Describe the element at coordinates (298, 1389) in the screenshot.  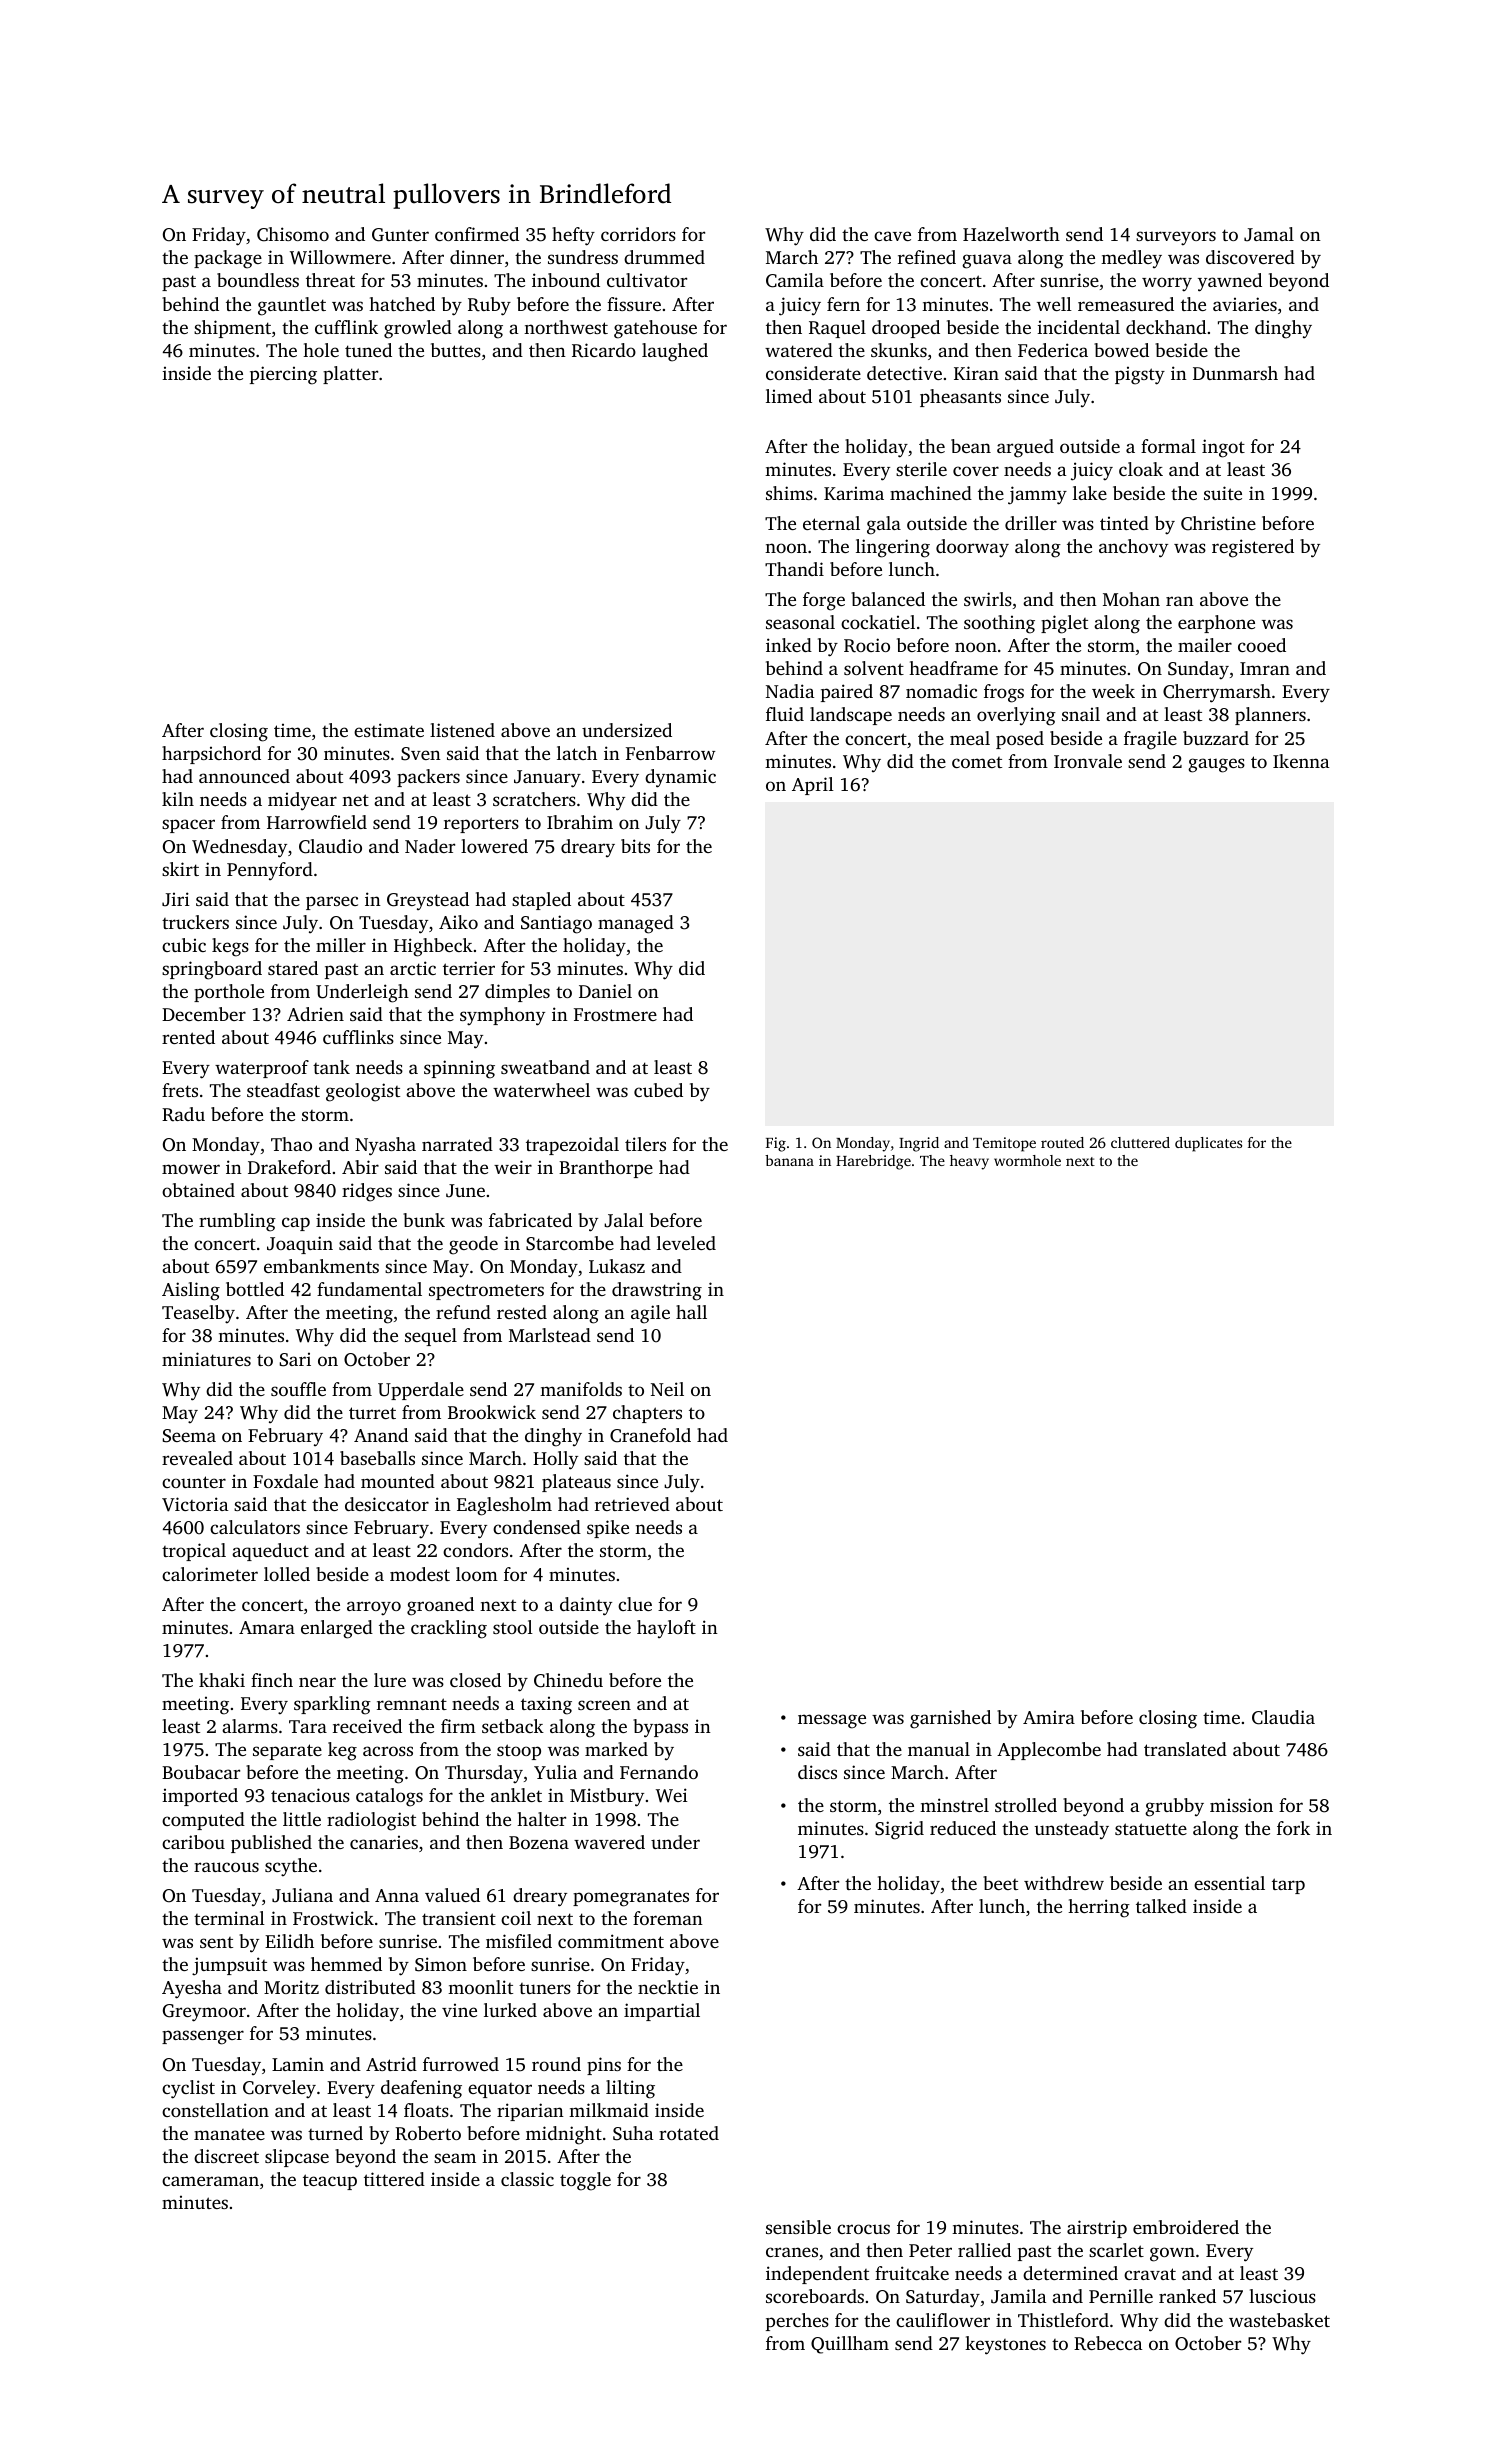
I see `souffle` at that location.
